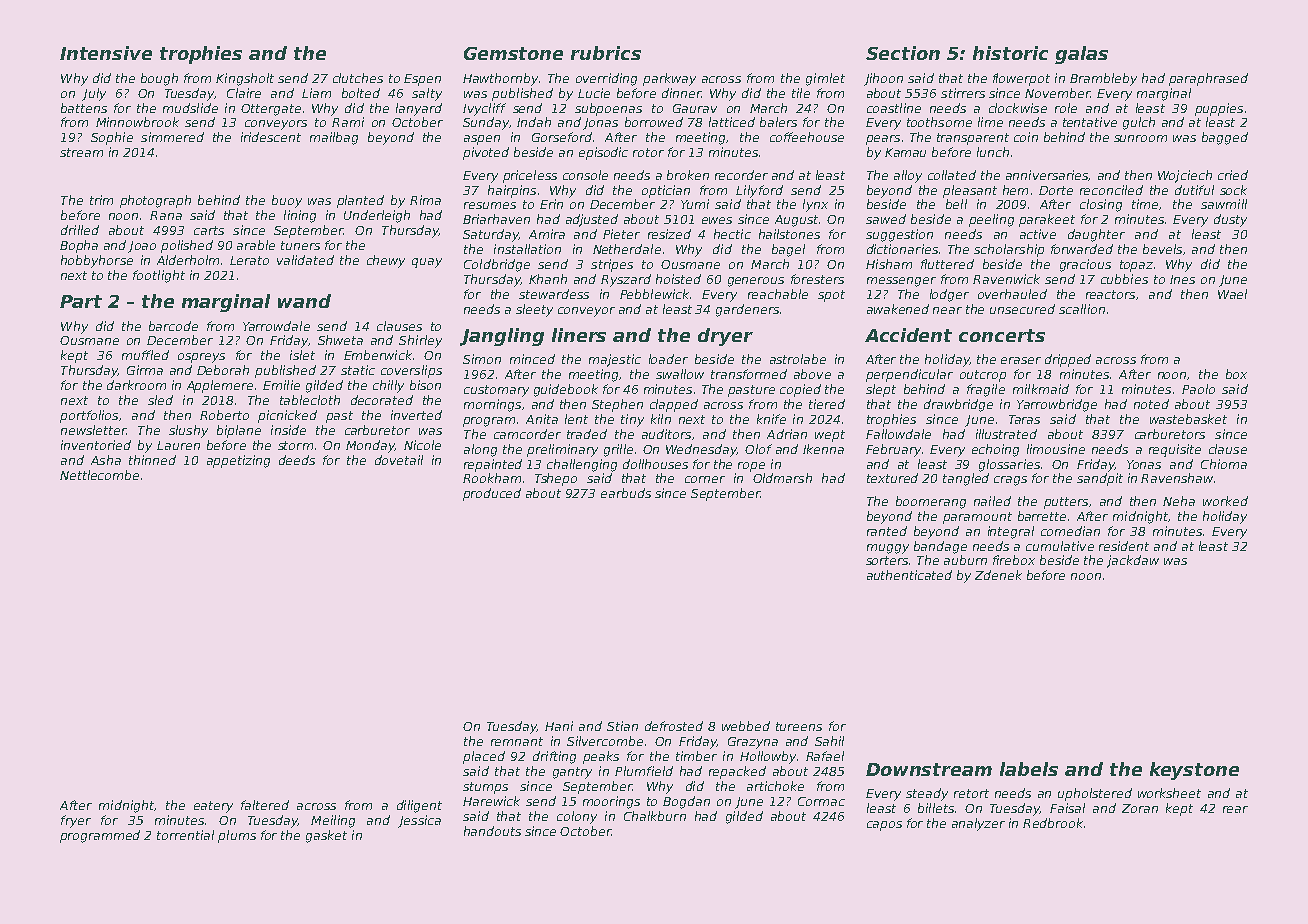 The height and width of the screenshot is (924, 1308). Describe the element at coordinates (265, 805) in the screenshot. I see `faltered` at that location.
